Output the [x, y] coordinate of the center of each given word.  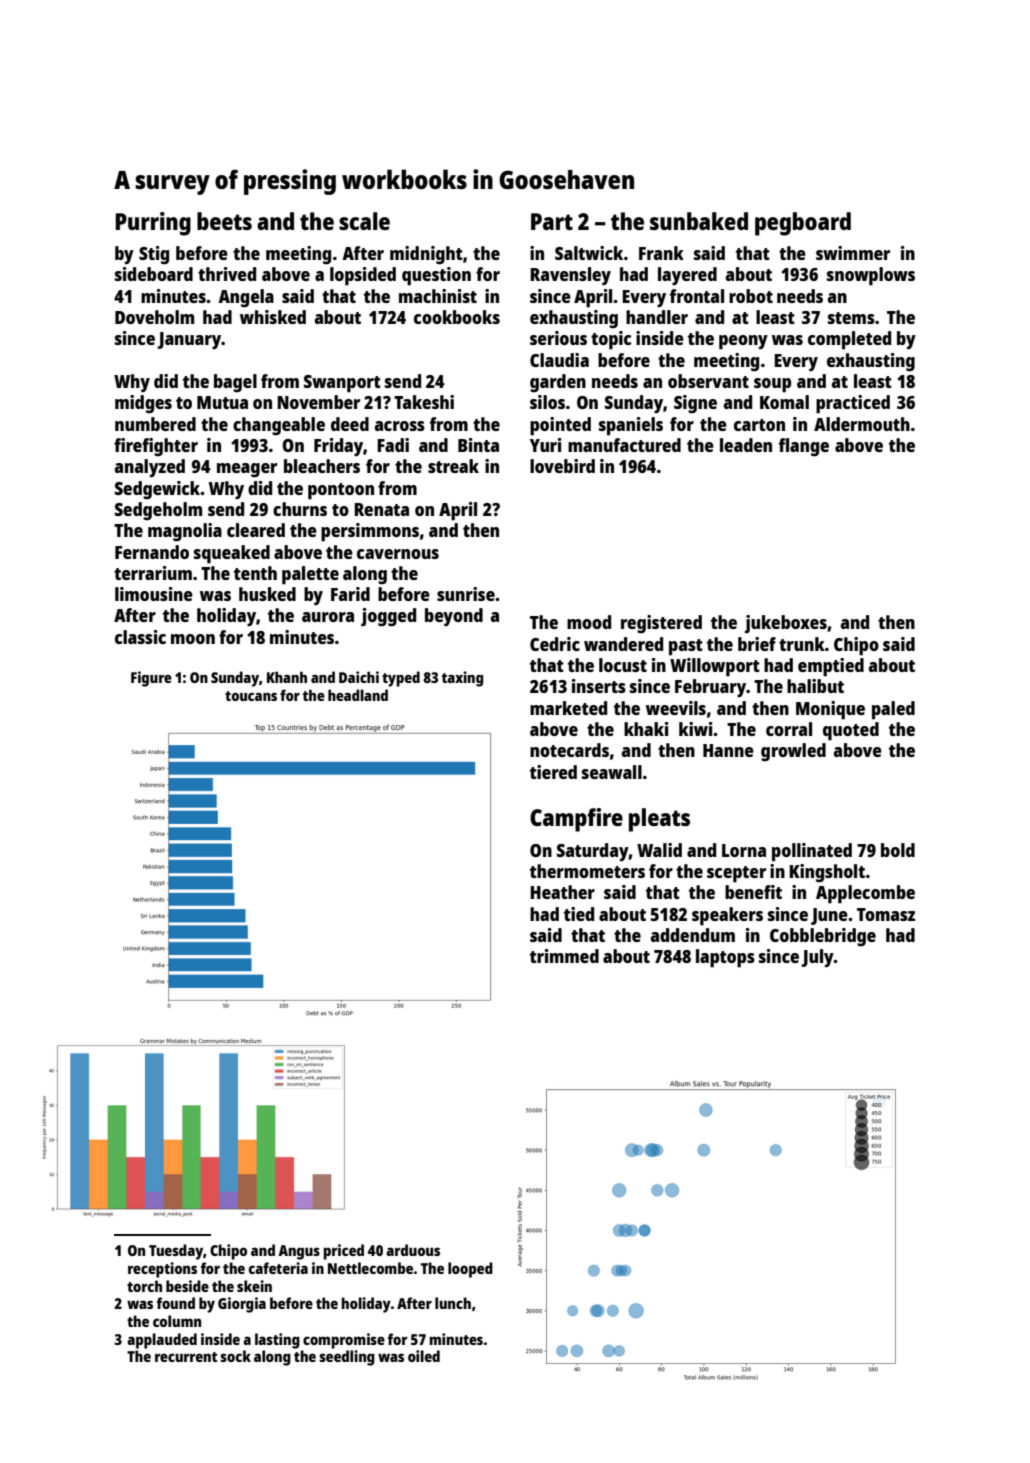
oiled [424, 1356]
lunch [453, 1303]
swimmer [853, 253]
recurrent [186, 1357]
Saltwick [589, 253]
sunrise [466, 594]
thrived [227, 274]
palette [310, 575]
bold [898, 850]
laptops [725, 958]
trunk [802, 644]
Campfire [576, 820]
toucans [251, 696]
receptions [162, 1270]
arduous [413, 1250]
